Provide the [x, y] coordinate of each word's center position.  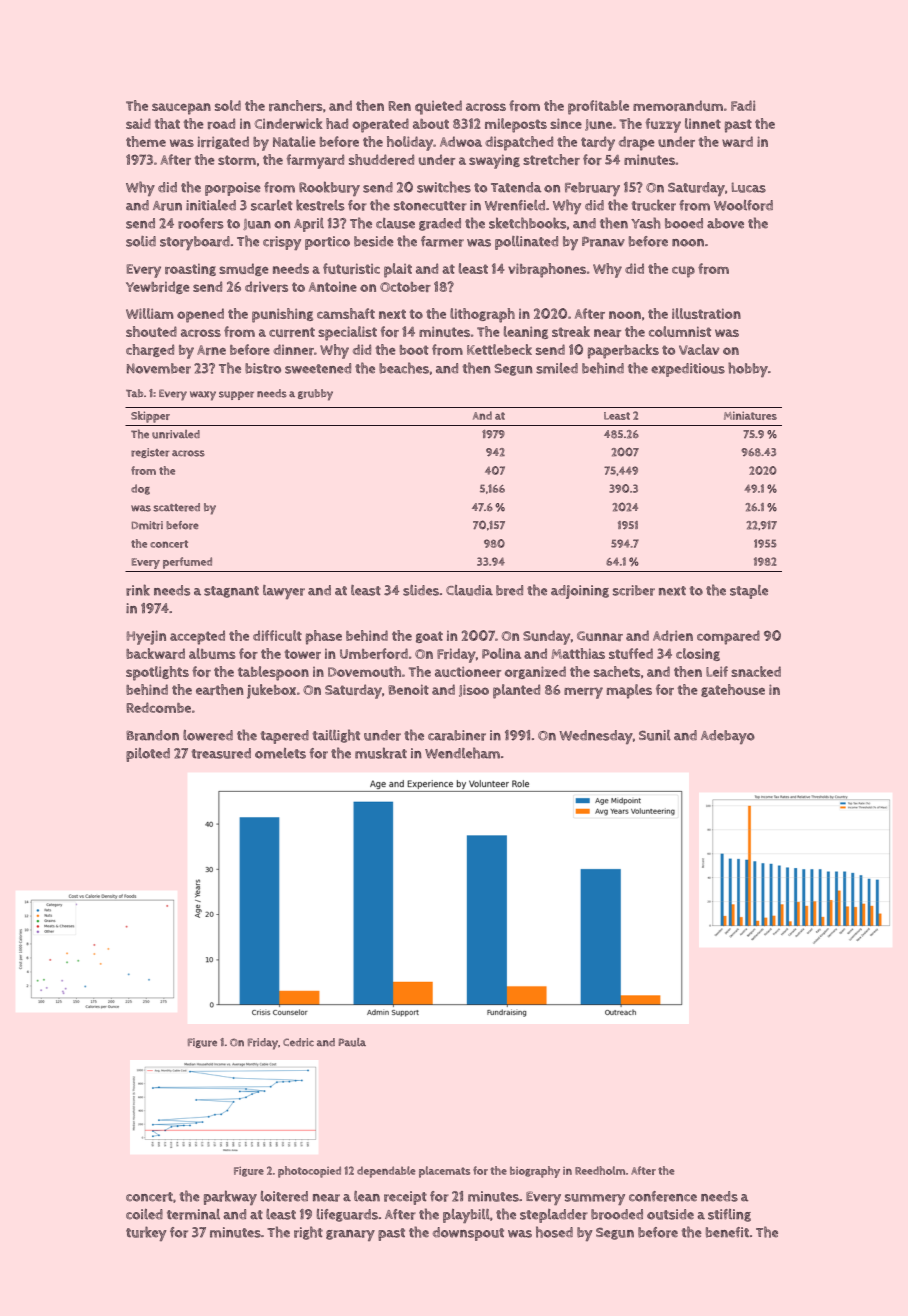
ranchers [296, 105]
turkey [146, 1233]
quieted [438, 107]
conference [663, 1196]
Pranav [603, 241]
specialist [347, 333]
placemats [444, 1172]
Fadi [743, 105]
